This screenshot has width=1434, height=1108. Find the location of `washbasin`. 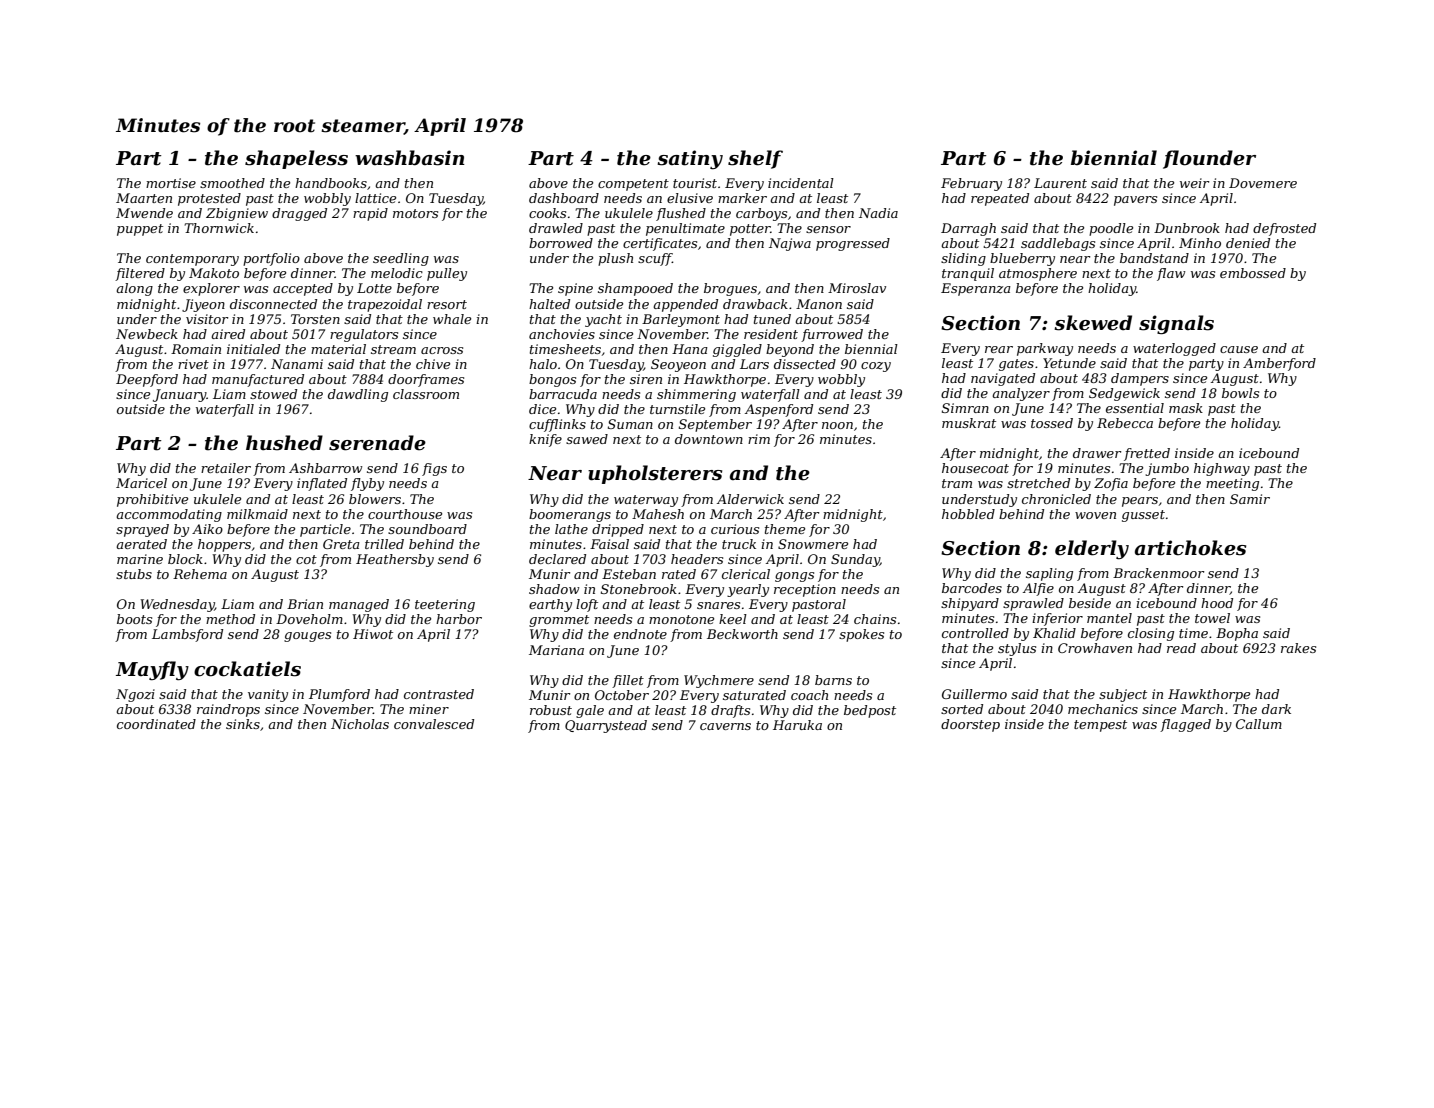

washbasin is located at coordinates (410, 158).
